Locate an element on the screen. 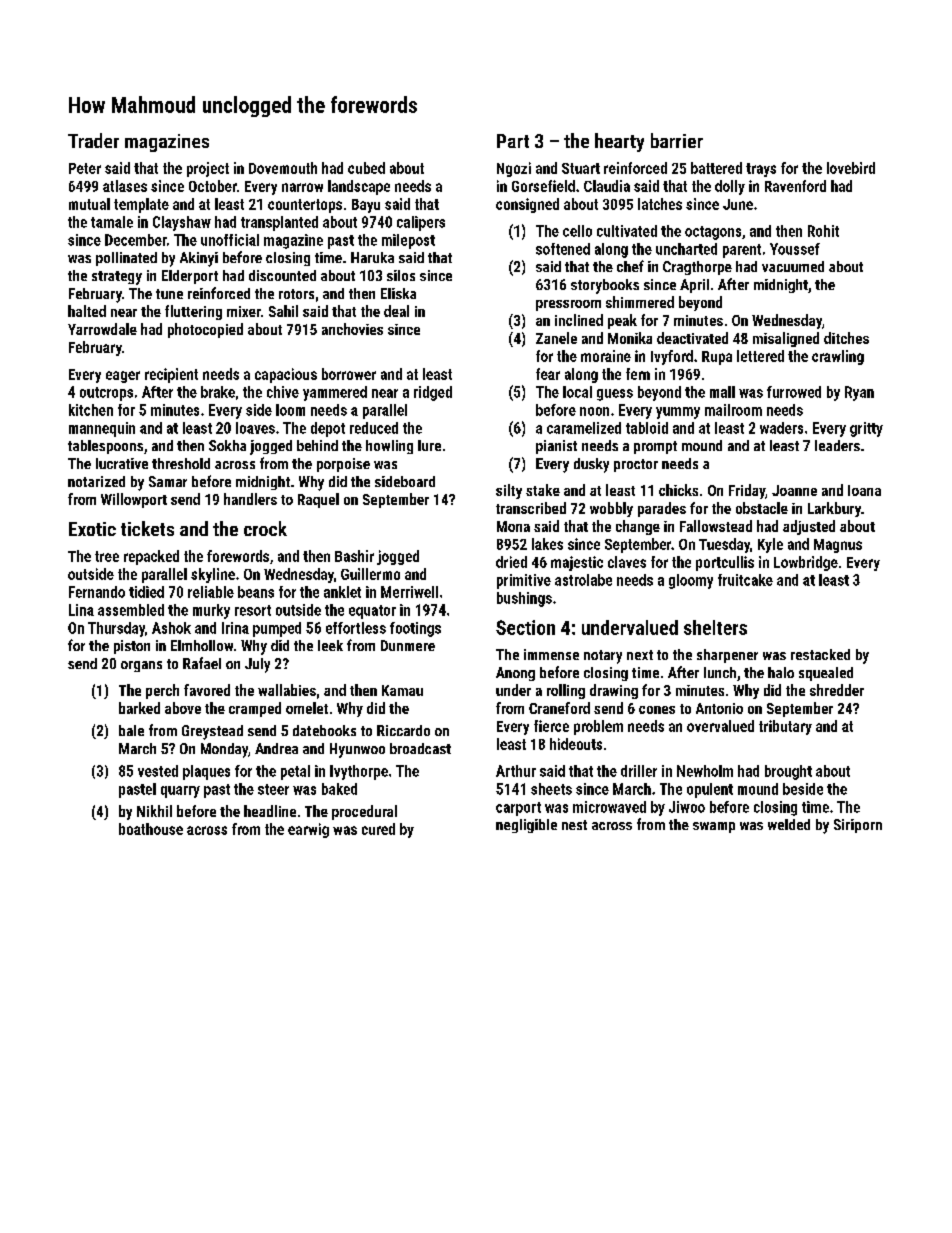 The image size is (952, 1233). loaves is located at coordinates (255, 428).
